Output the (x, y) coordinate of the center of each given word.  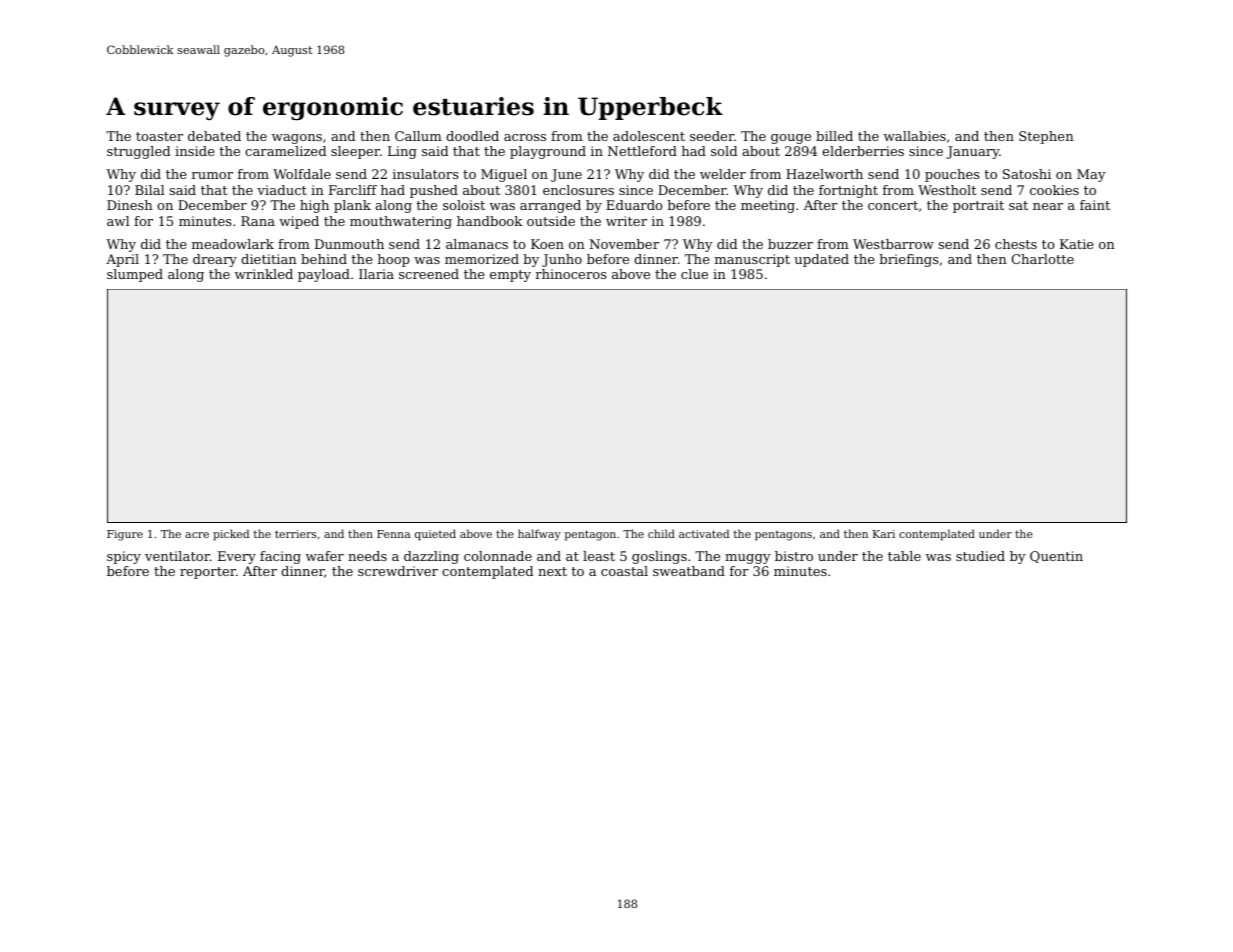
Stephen (1046, 137)
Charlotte (1043, 259)
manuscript (752, 260)
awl (118, 221)
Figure (125, 535)
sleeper (355, 152)
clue (694, 274)
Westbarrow (893, 244)
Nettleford (642, 151)
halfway (539, 535)
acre (197, 535)
